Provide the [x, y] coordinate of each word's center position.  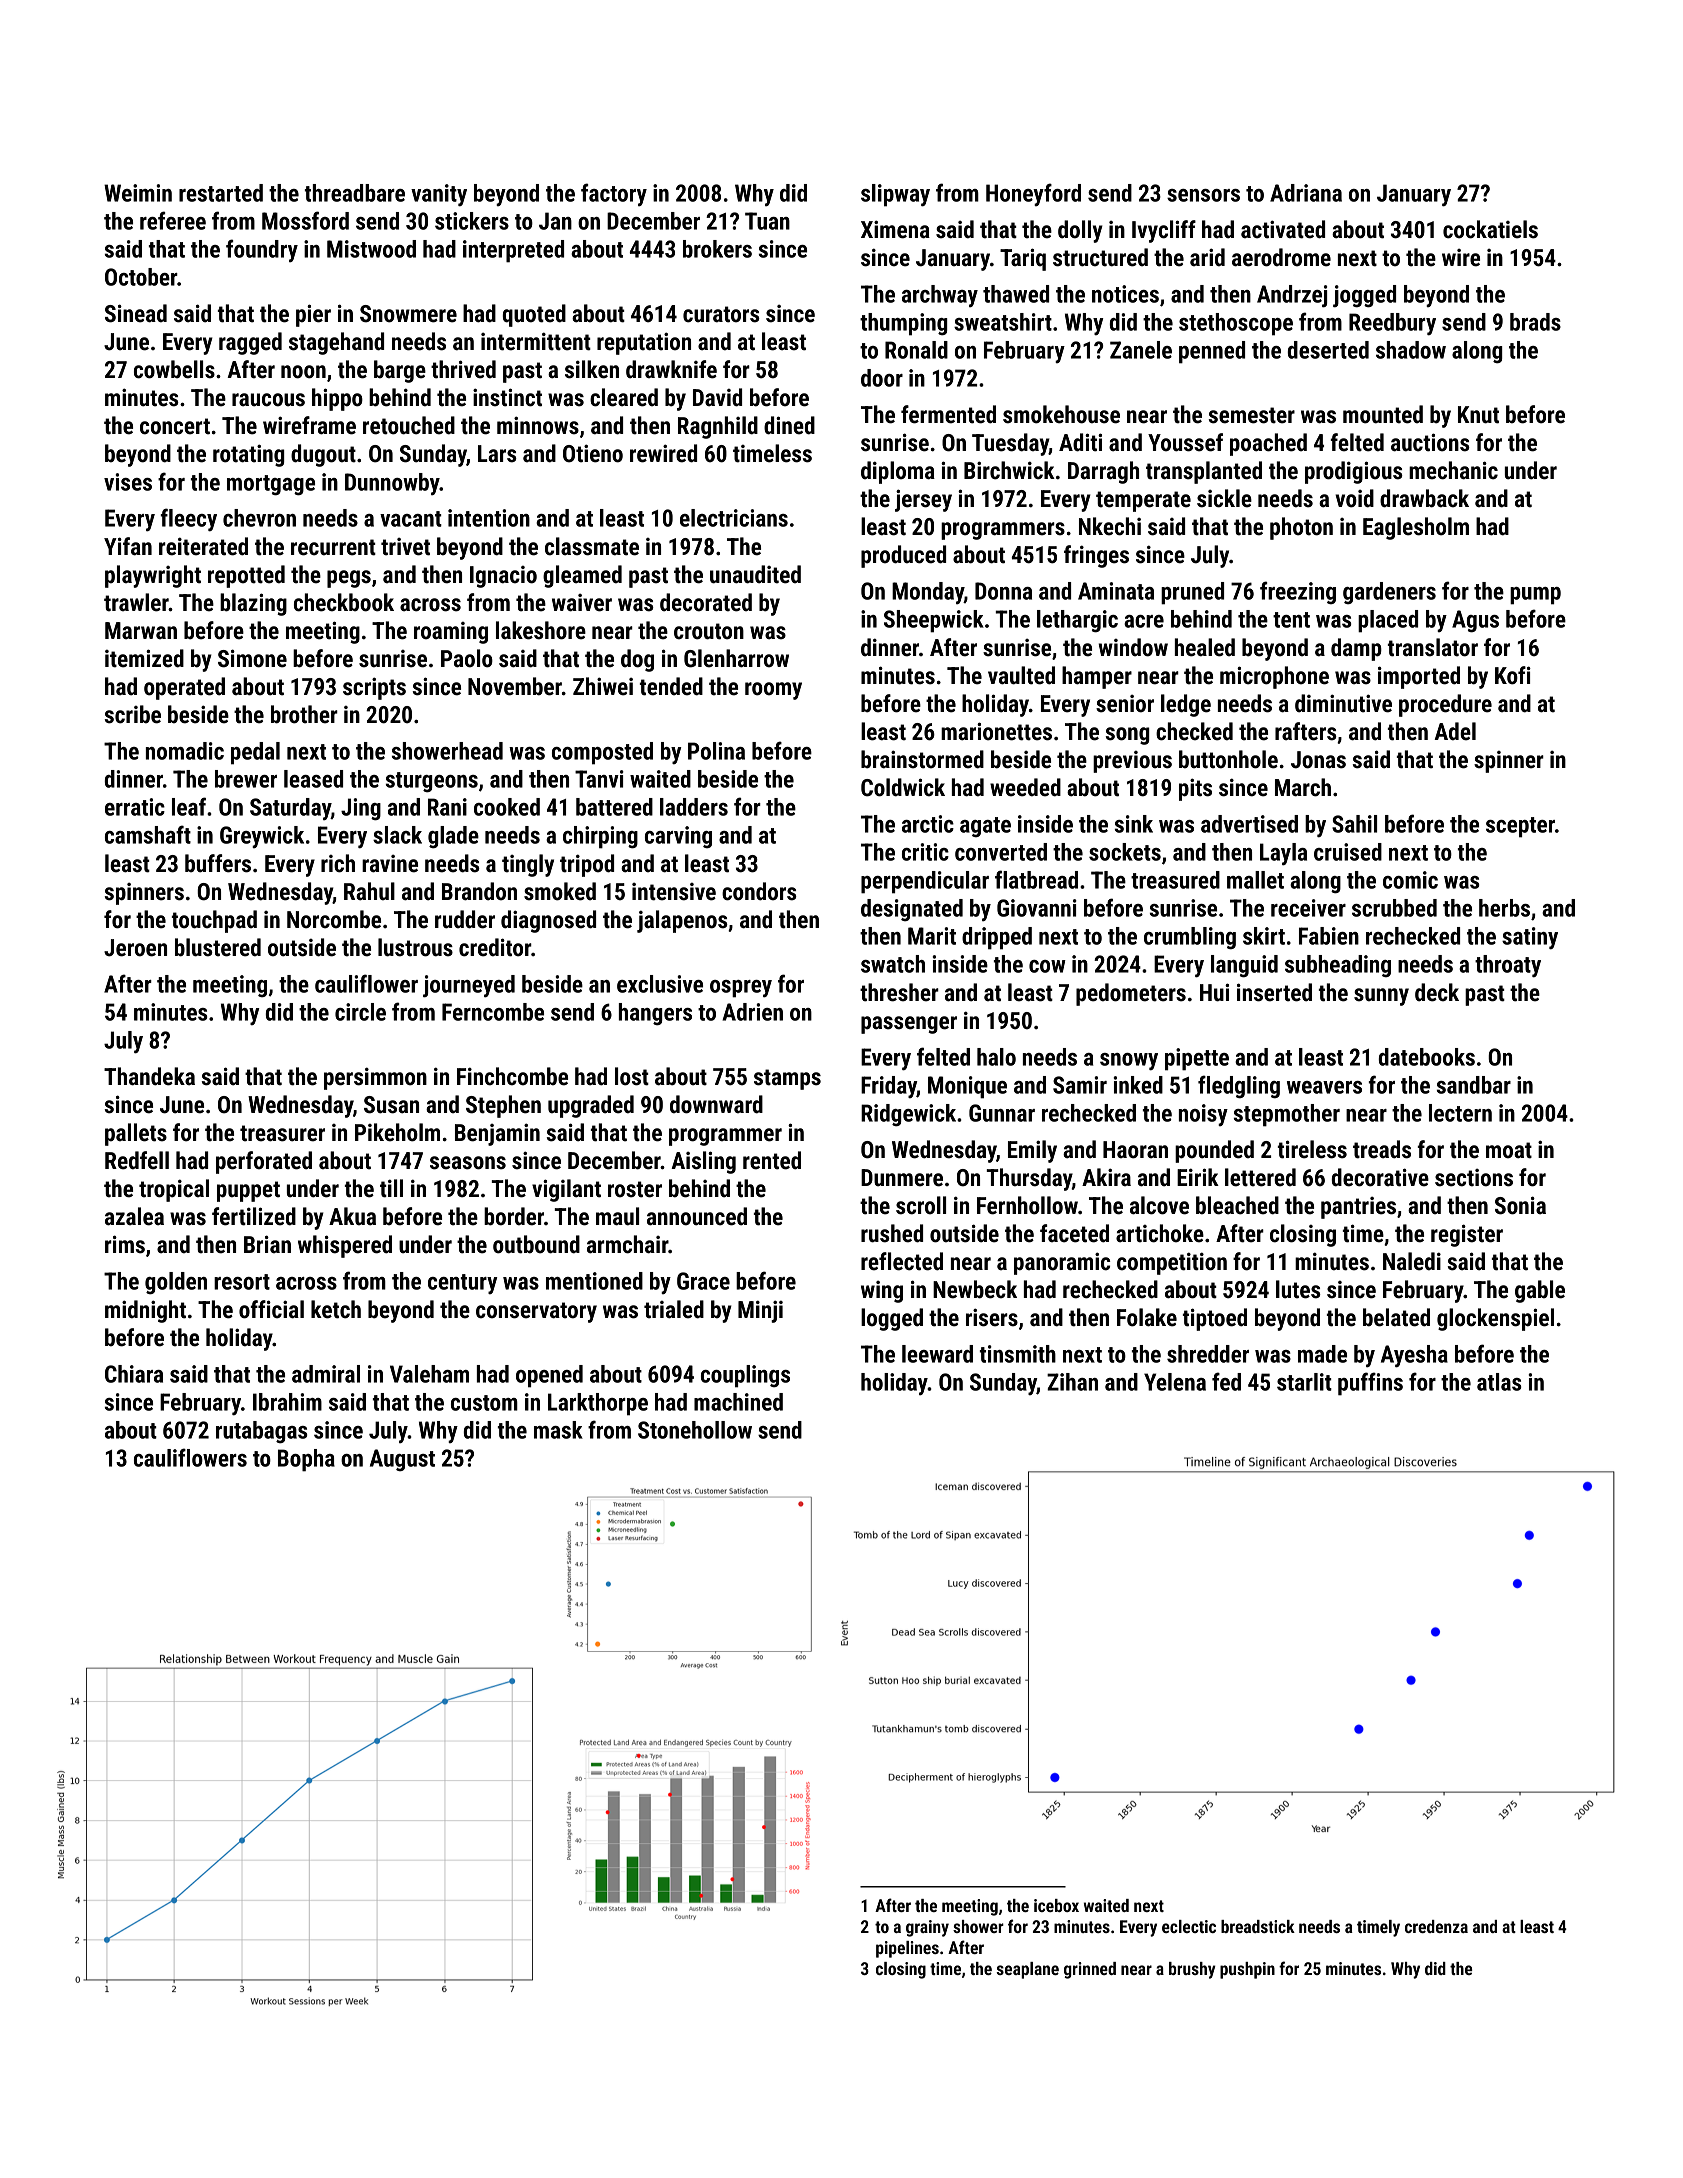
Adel [1455, 731]
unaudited [755, 574]
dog [637, 660]
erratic [135, 807]
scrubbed [1394, 908]
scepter [1520, 827]
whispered [345, 1246]
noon [303, 372]
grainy [927, 1928]
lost [632, 1076]
